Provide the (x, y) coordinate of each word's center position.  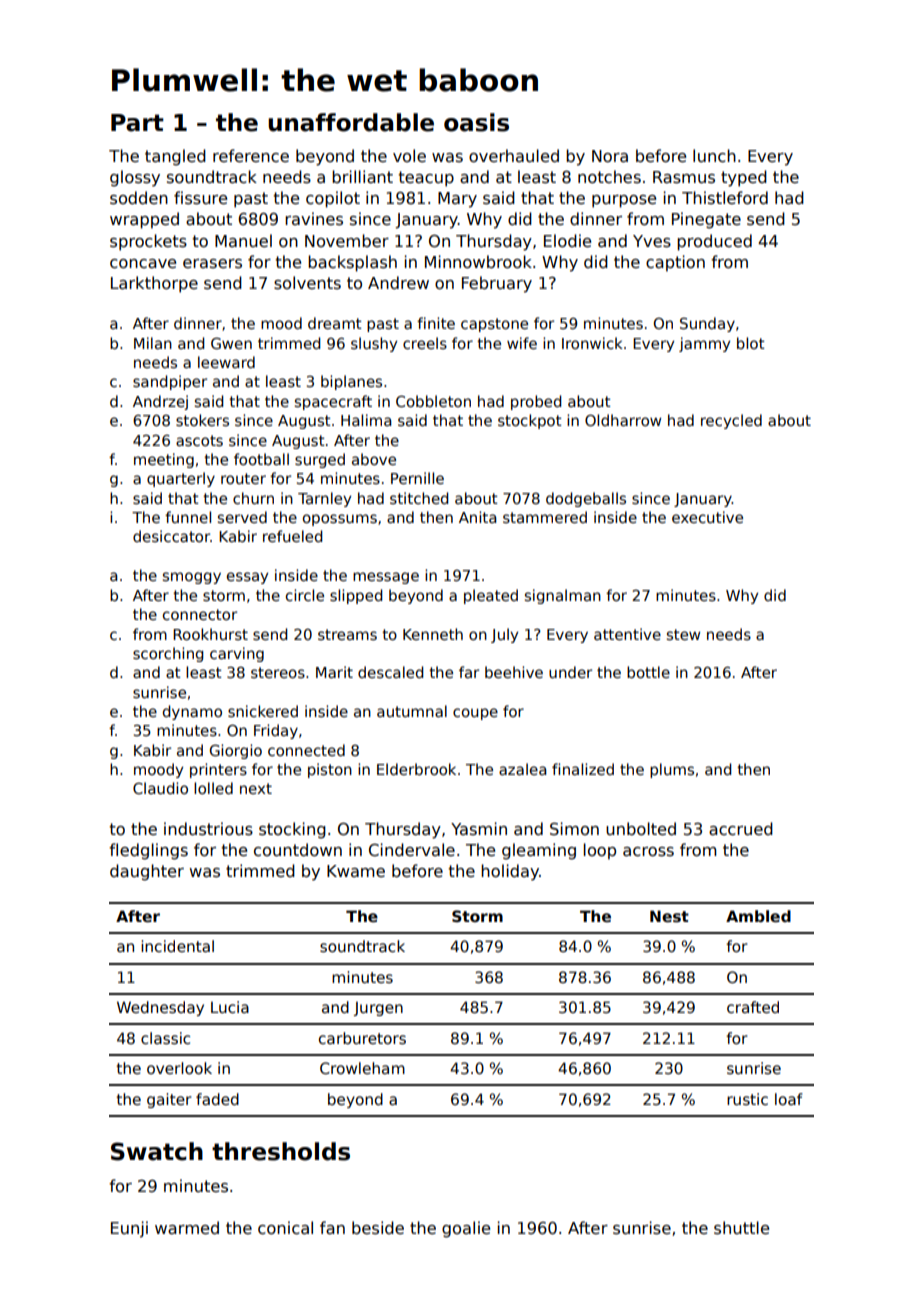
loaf (789, 1099)
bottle (648, 672)
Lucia (230, 1007)
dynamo (192, 712)
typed (744, 178)
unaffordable (351, 122)
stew (683, 634)
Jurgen (378, 1009)
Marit (334, 672)
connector (200, 614)
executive (707, 517)
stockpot (530, 421)
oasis (476, 122)
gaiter (169, 1100)
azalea (523, 769)
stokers (202, 420)
